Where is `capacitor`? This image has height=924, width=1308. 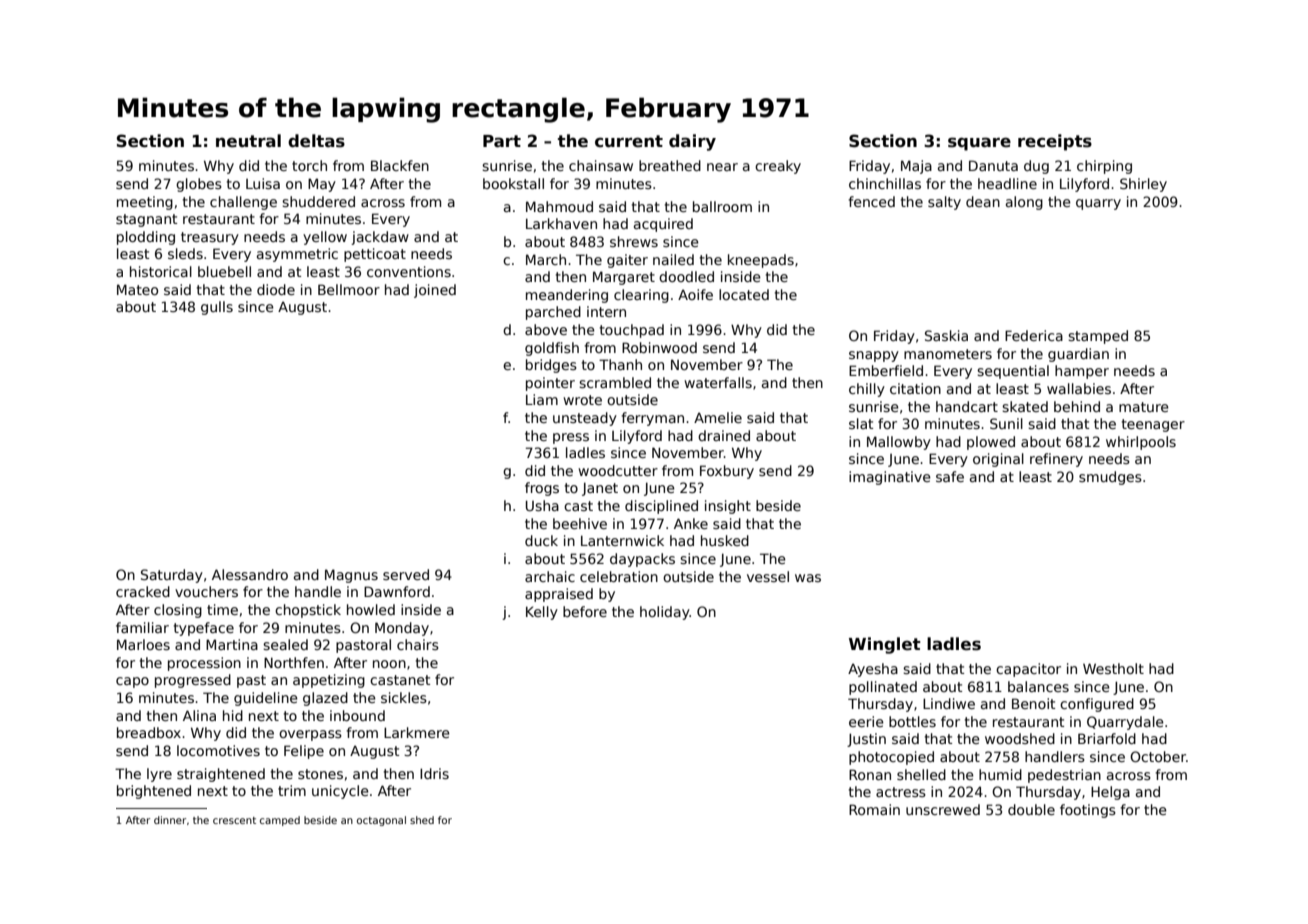
capacitor is located at coordinates (1028, 670).
